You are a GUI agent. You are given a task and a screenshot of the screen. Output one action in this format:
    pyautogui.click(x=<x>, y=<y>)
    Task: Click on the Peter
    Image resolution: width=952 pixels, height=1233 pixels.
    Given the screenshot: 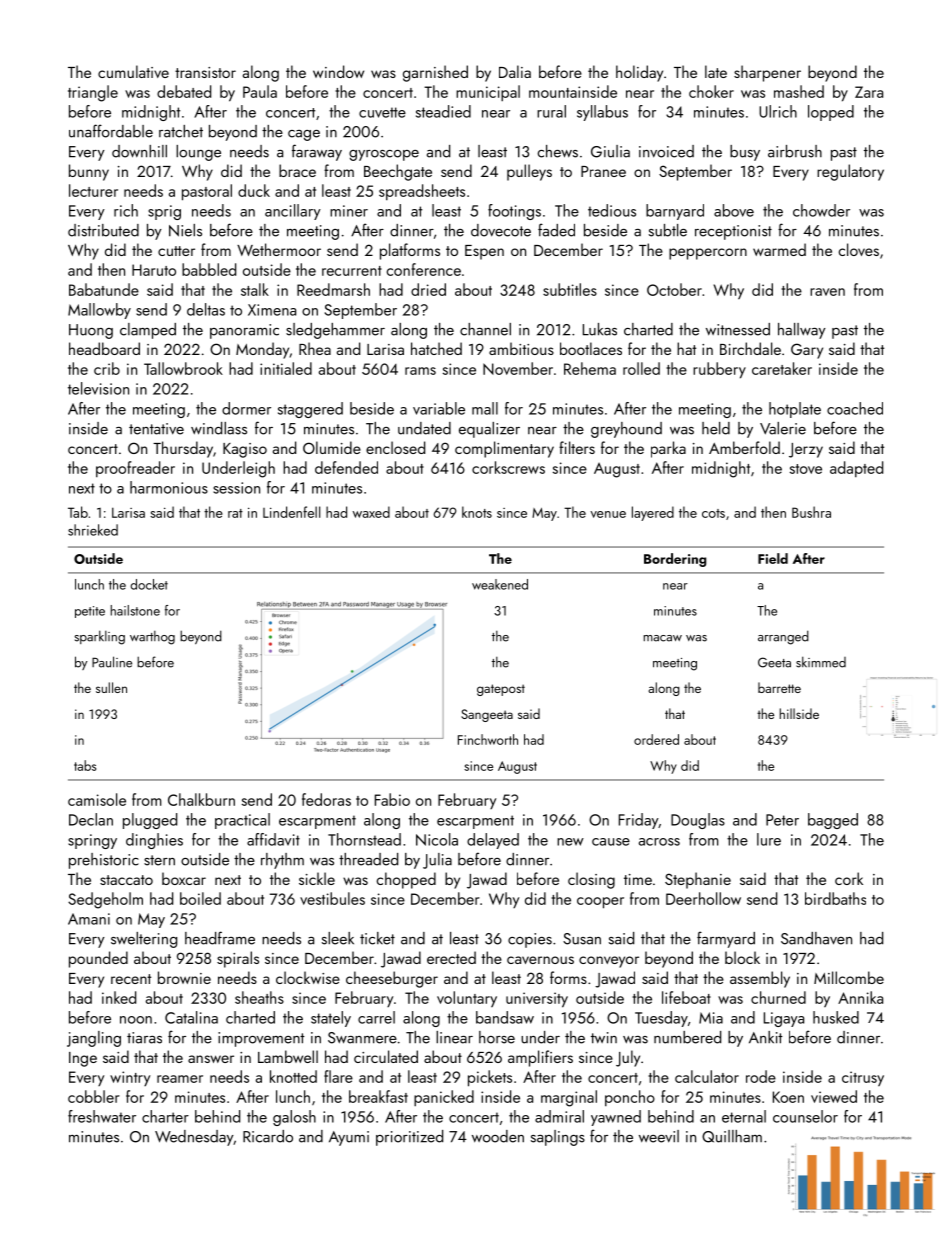 What is the action you would take?
    pyautogui.click(x=782, y=820)
